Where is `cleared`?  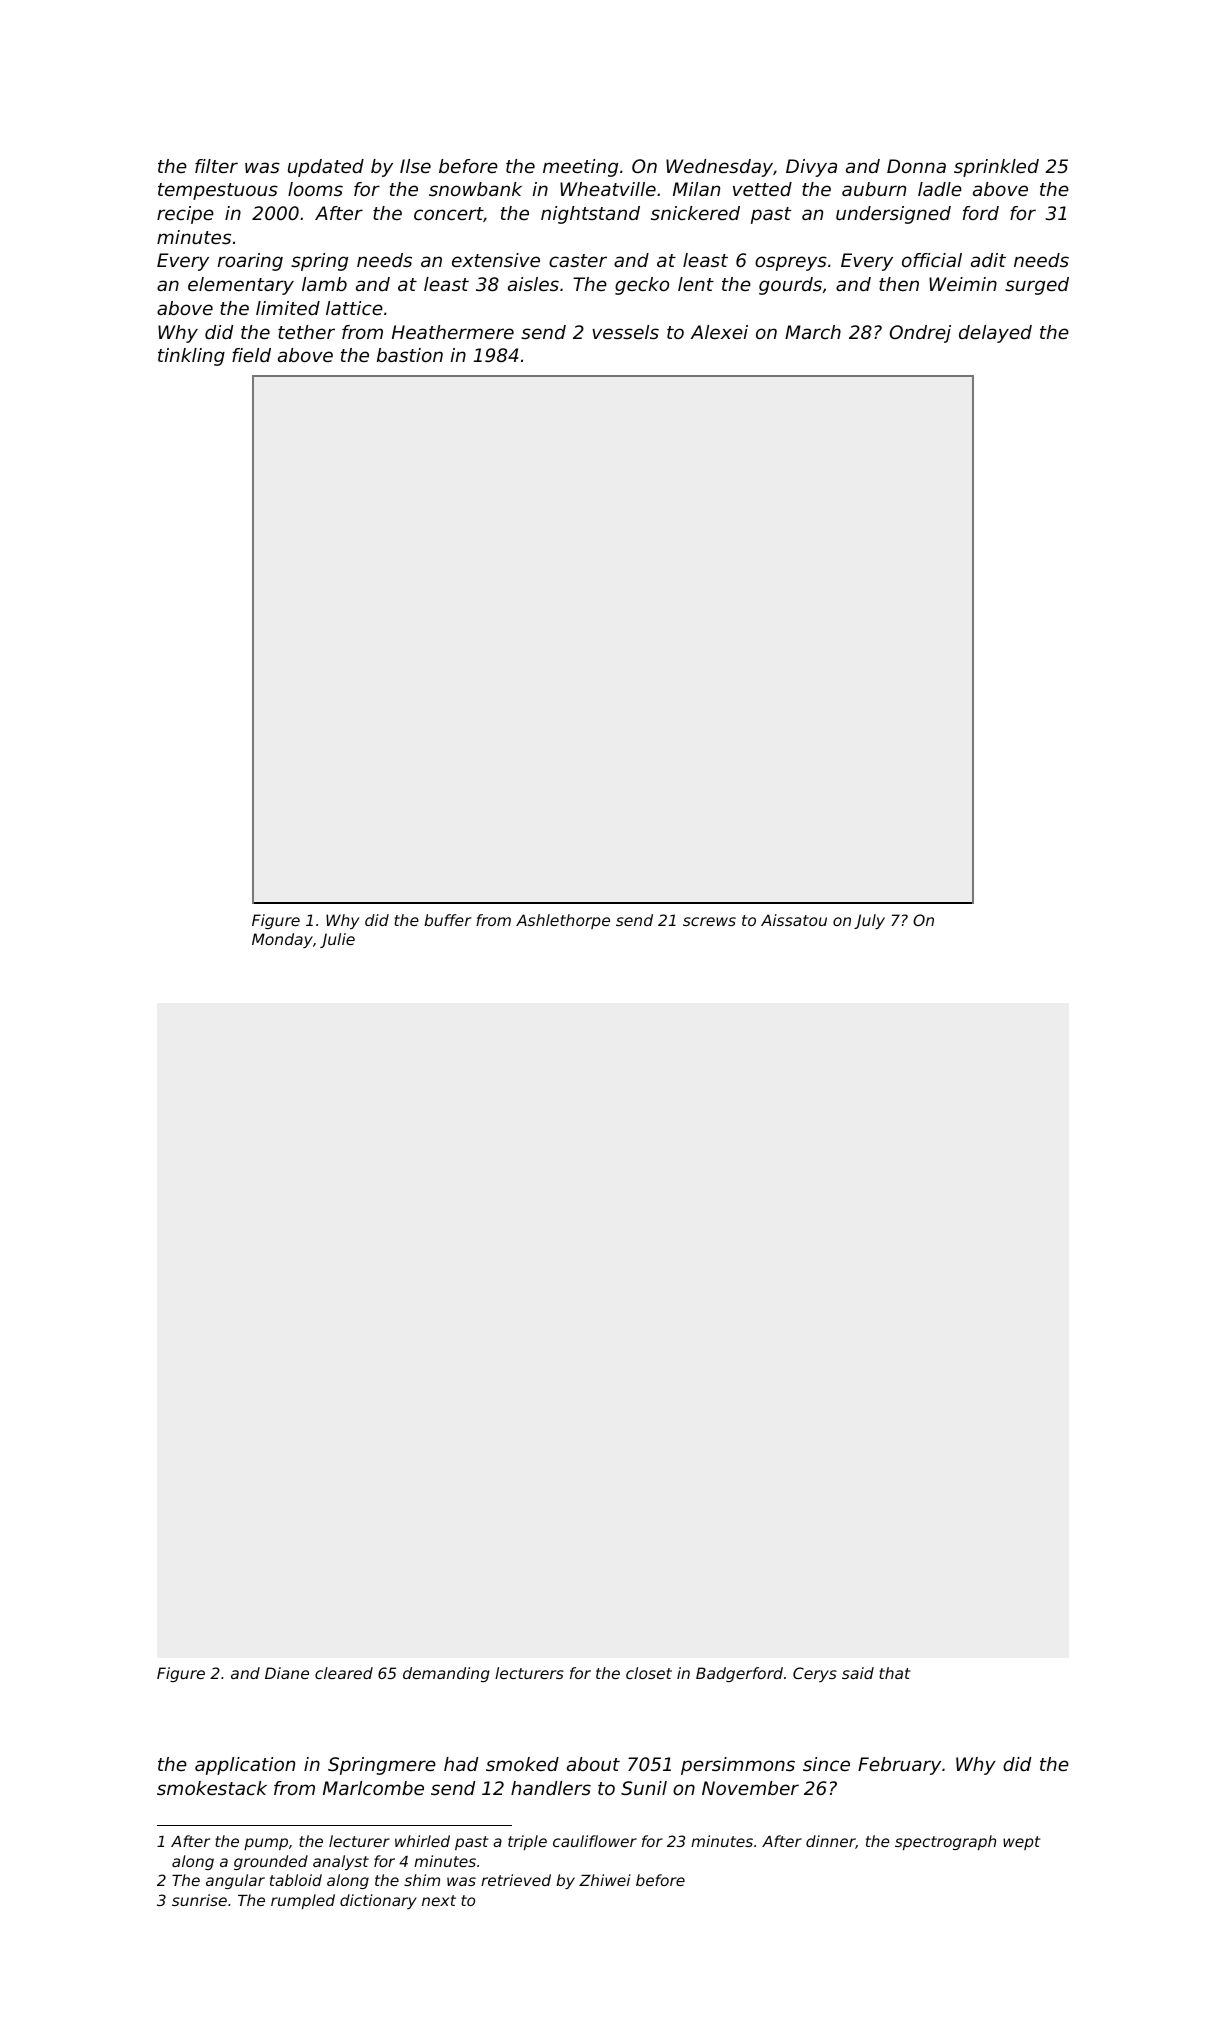 cleared is located at coordinates (344, 1673).
